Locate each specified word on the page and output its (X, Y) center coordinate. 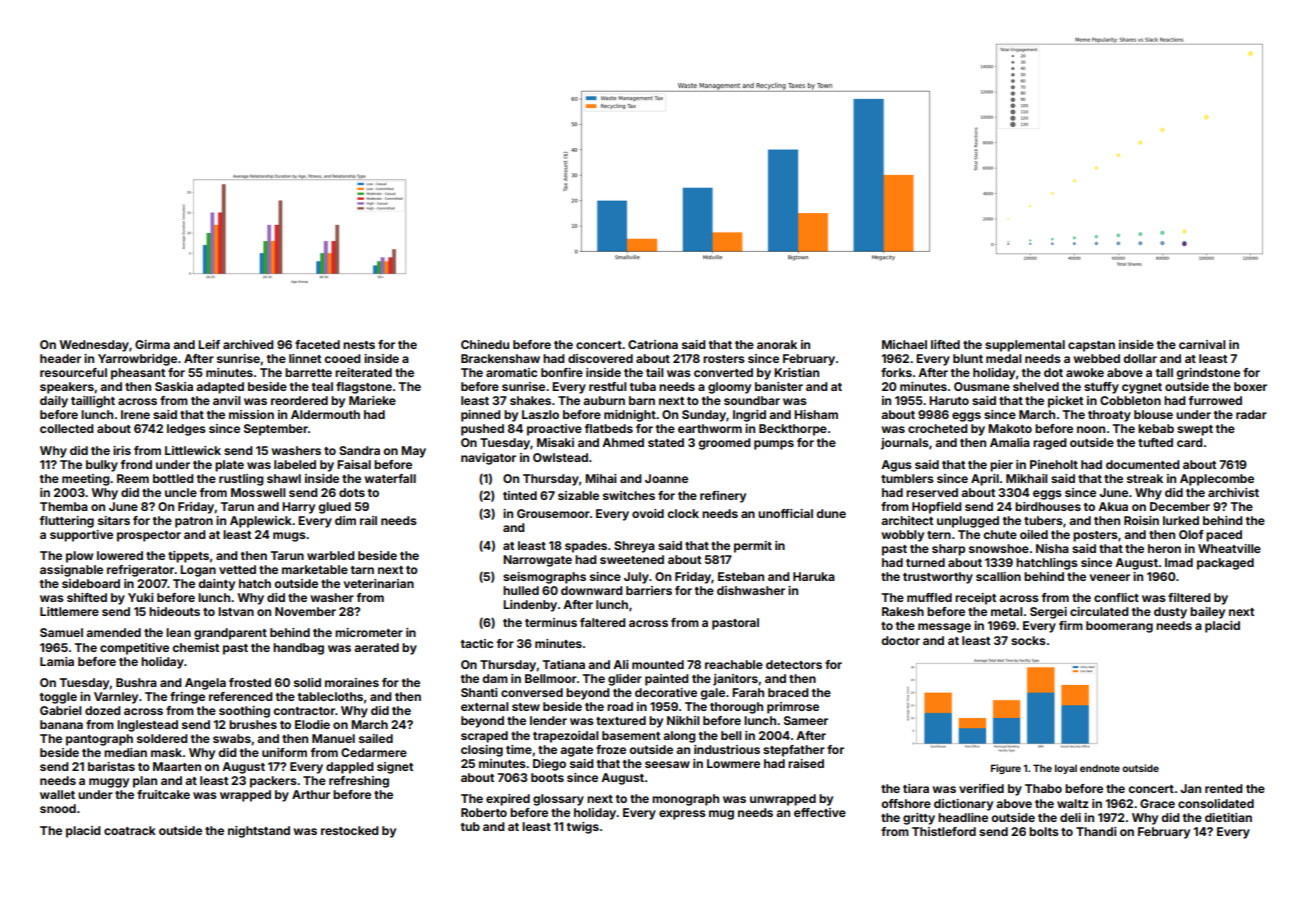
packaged (1225, 564)
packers (273, 782)
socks (1028, 640)
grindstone (1208, 374)
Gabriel (61, 710)
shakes (530, 400)
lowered (120, 555)
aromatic (511, 372)
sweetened (632, 559)
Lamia (57, 661)
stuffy (1101, 388)
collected (67, 428)
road (620, 706)
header (60, 358)
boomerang (1119, 627)
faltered (603, 622)
